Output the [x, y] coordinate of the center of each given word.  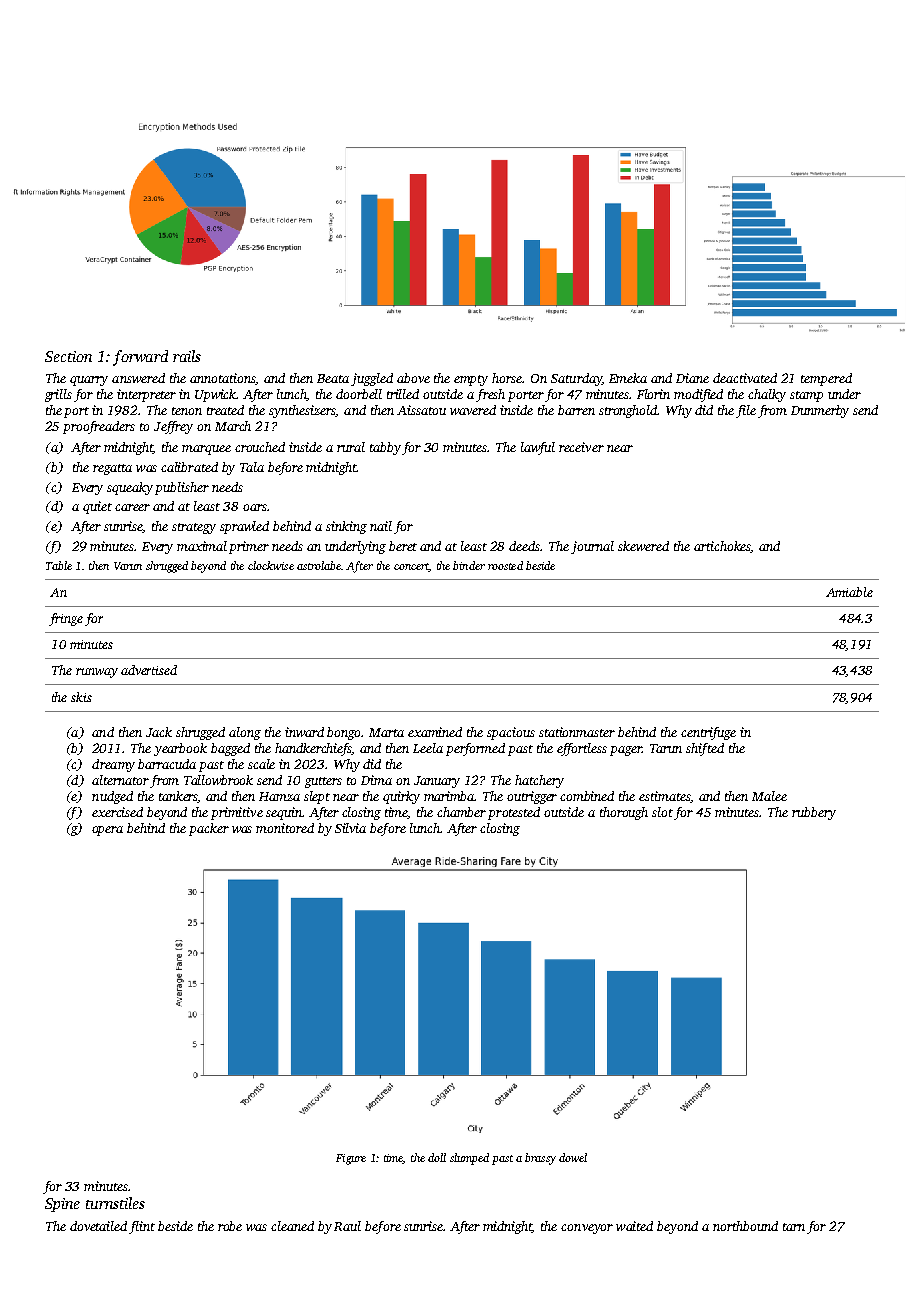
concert [411, 567]
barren [576, 410]
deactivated [745, 378]
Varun [128, 566]
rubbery [814, 813]
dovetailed [98, 1226]
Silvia [350, 828]
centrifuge [708, 733]
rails [187, 356]
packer [209, 829]
